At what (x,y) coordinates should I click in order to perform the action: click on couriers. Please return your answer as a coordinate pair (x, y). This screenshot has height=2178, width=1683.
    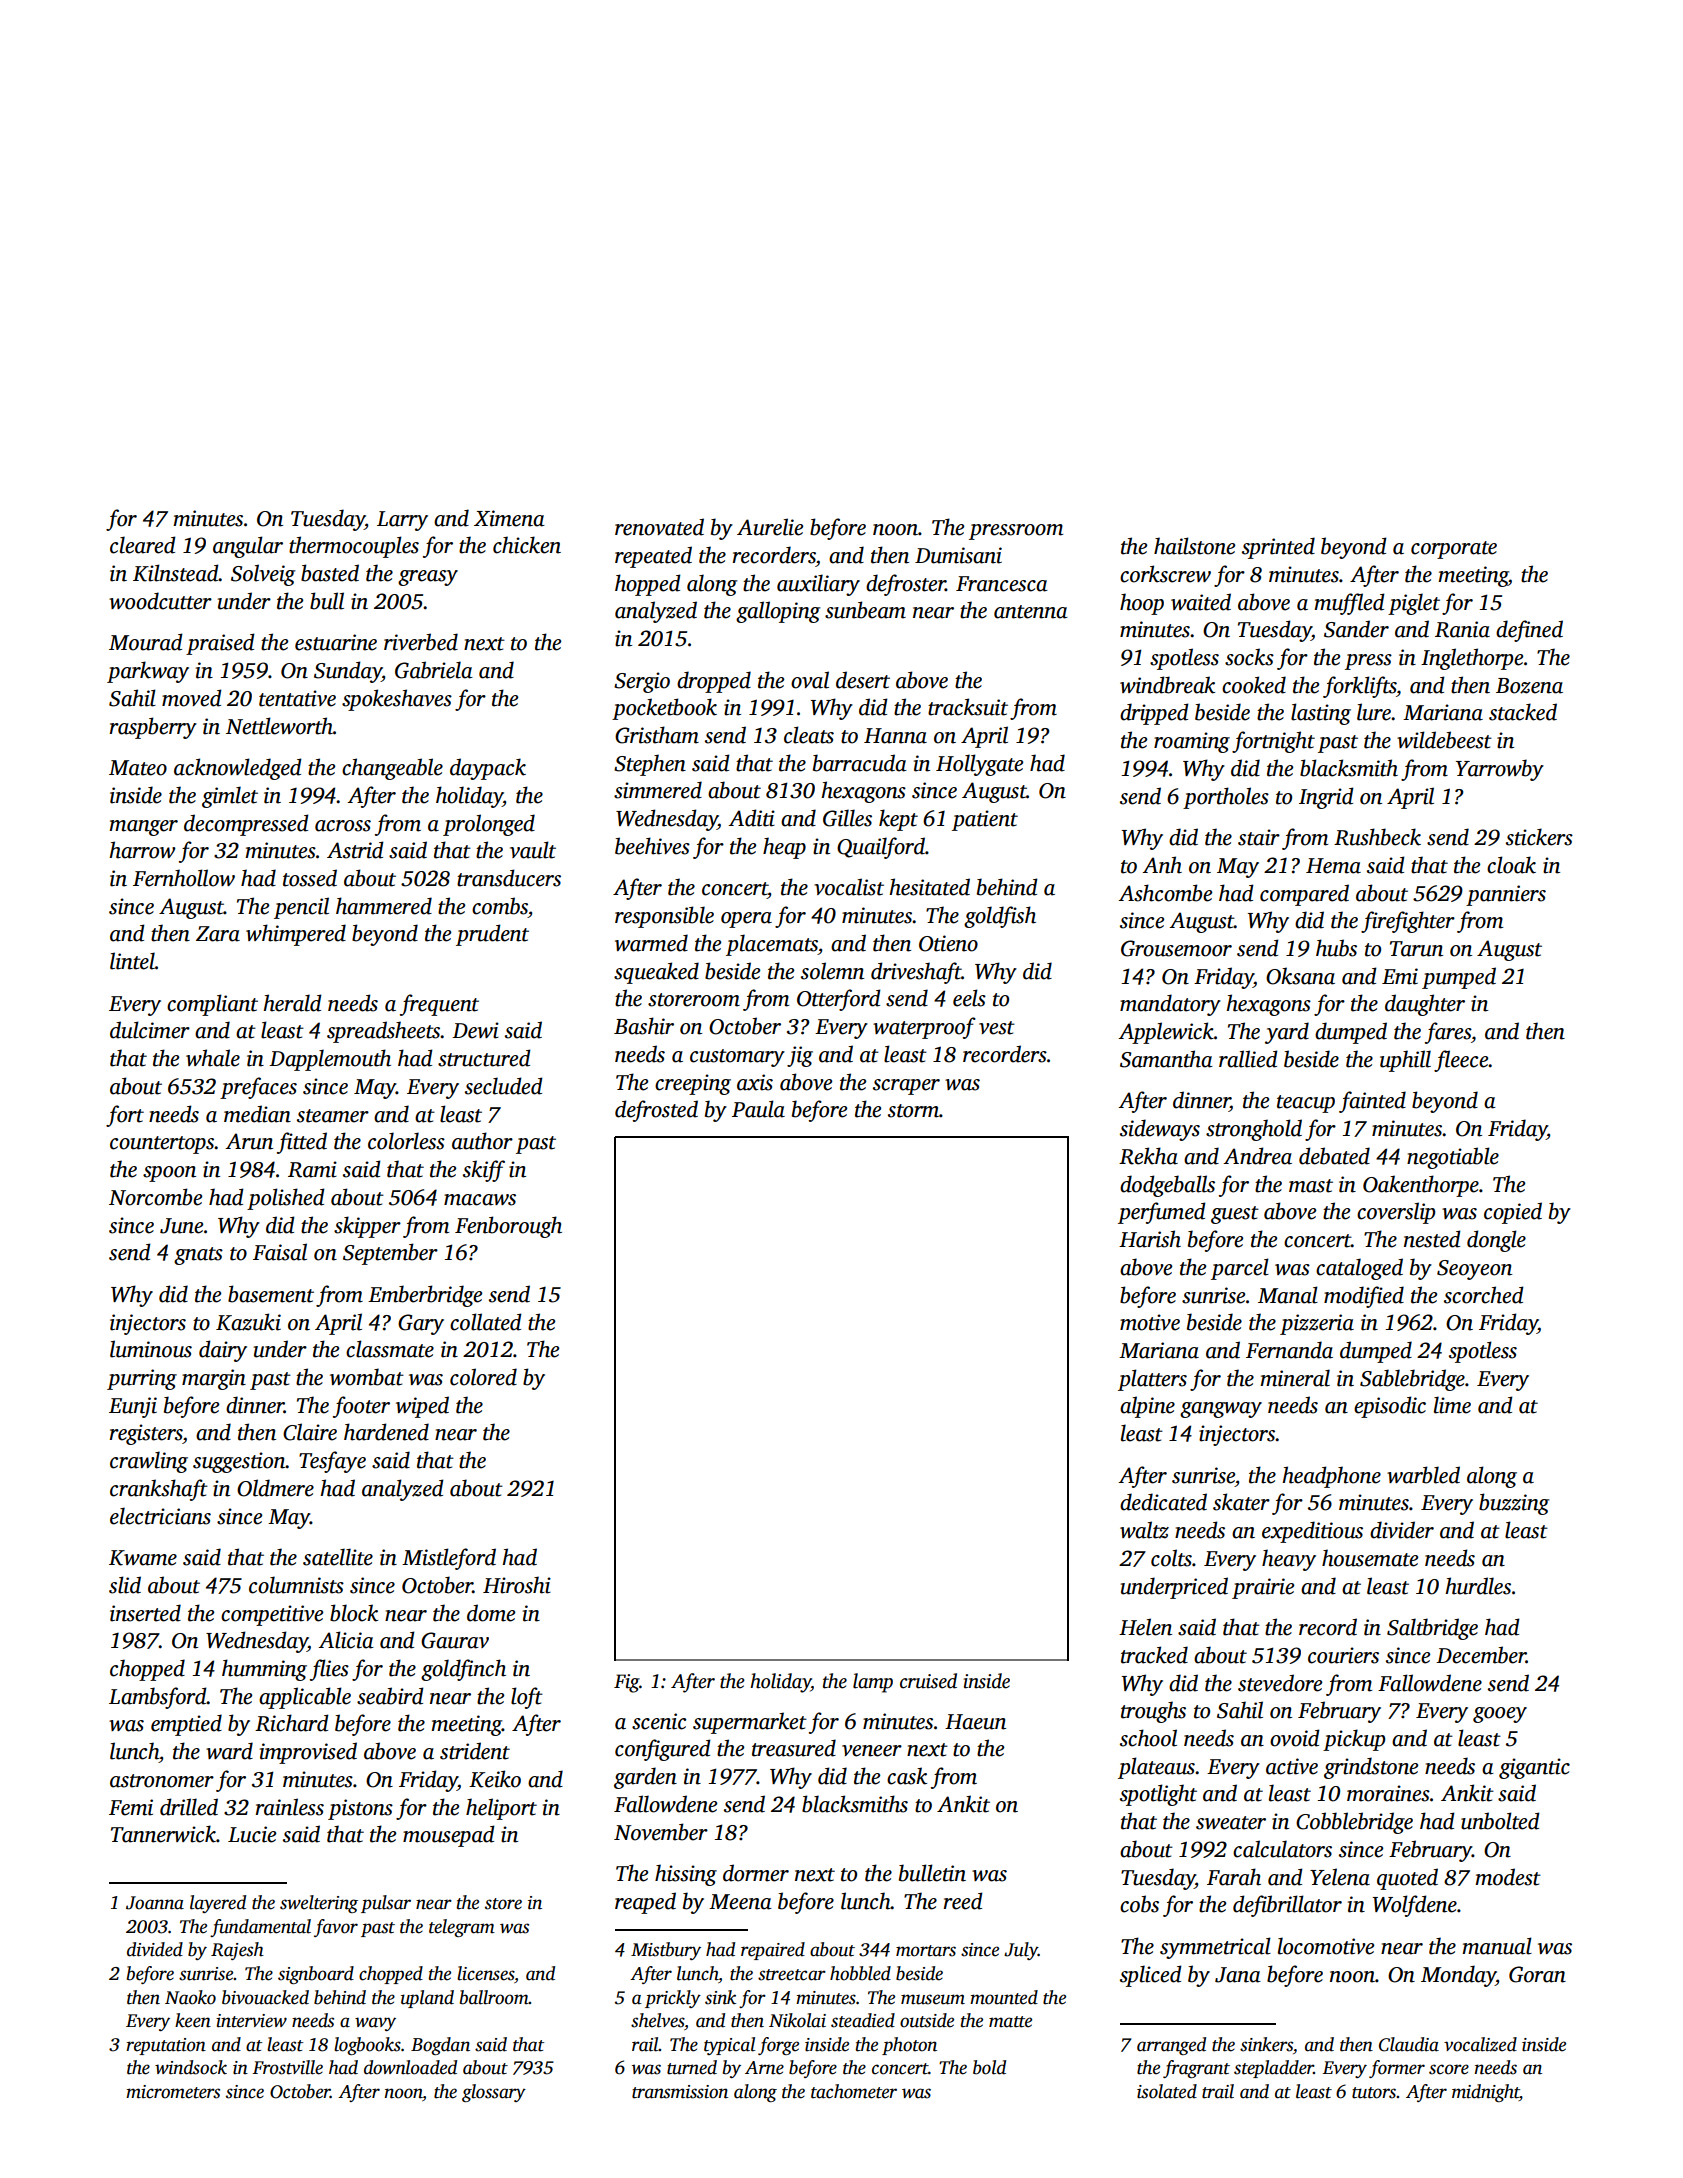
    Looking at the image, I should click on (1343, 1655).
